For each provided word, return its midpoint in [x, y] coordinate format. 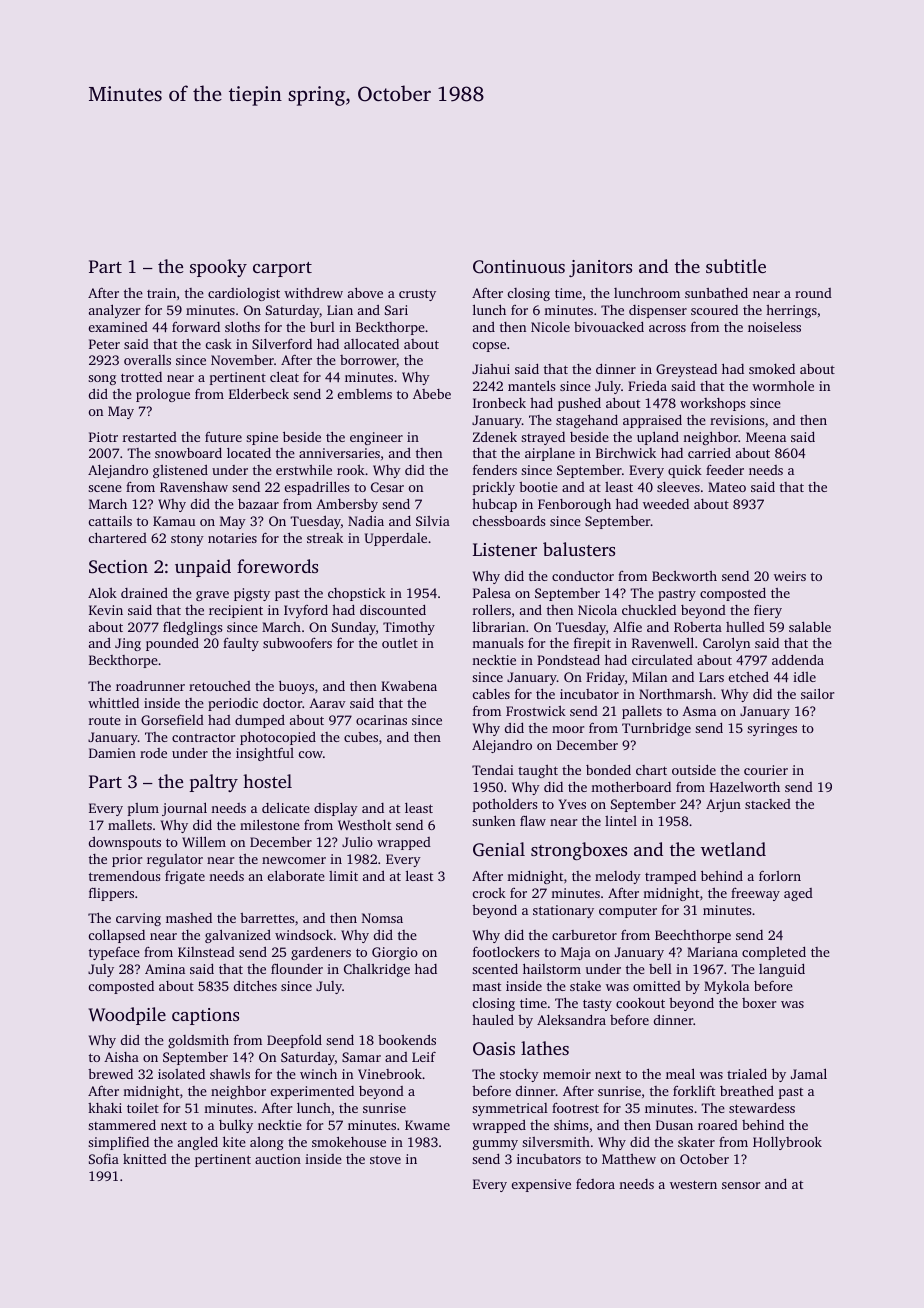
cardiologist [244, 294]
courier [766, 770]
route [105, 720]
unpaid [203, 568]
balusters [579, 549]
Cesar [387, 487]
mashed [189, 918]
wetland [733, 849]
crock [489, 893]
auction [278, 1159]
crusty [417, 295]
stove [385, 1160]
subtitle [736, 266]
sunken [493, 820]
